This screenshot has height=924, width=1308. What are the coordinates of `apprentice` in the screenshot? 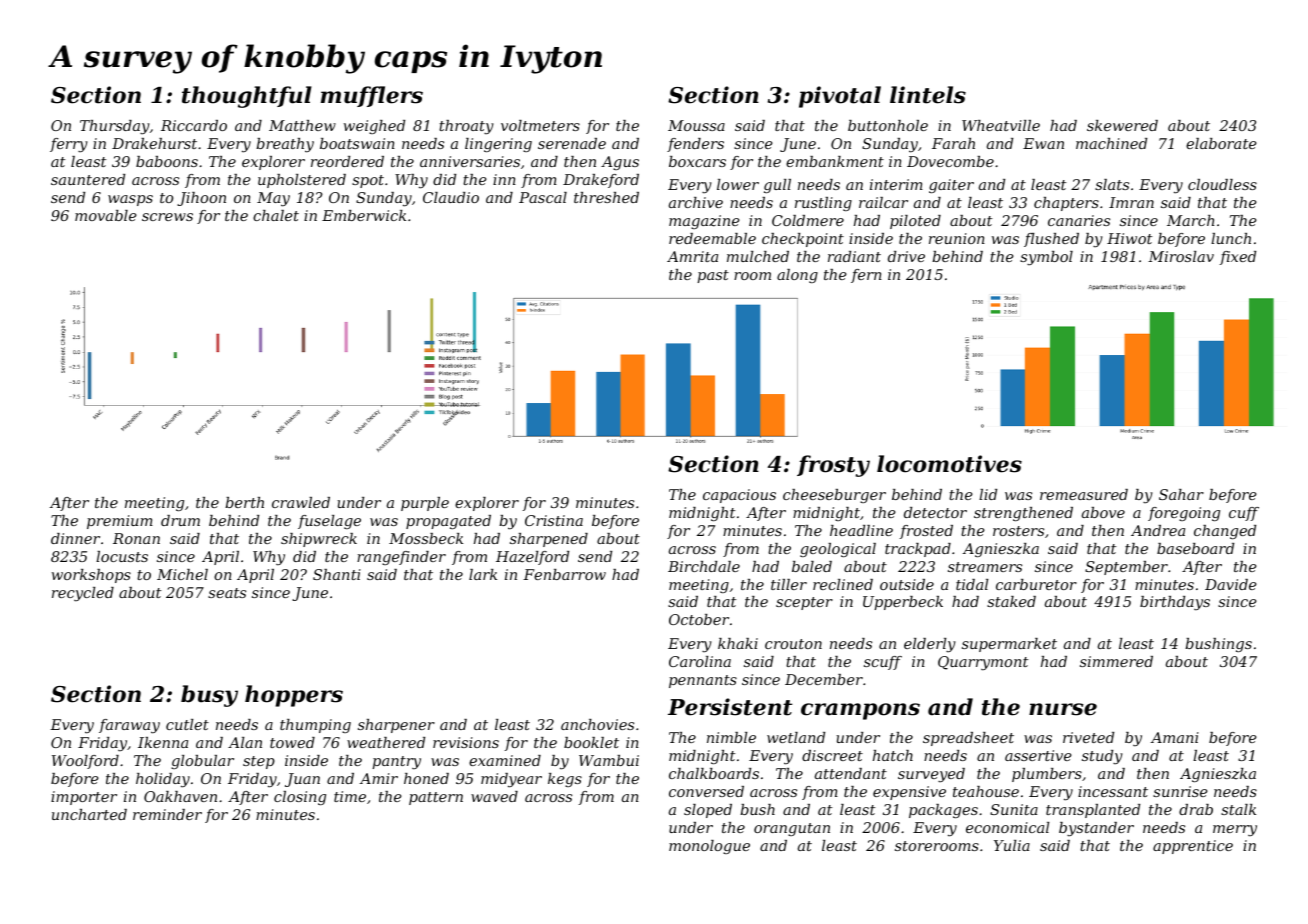 It's located at (1193, 847).
